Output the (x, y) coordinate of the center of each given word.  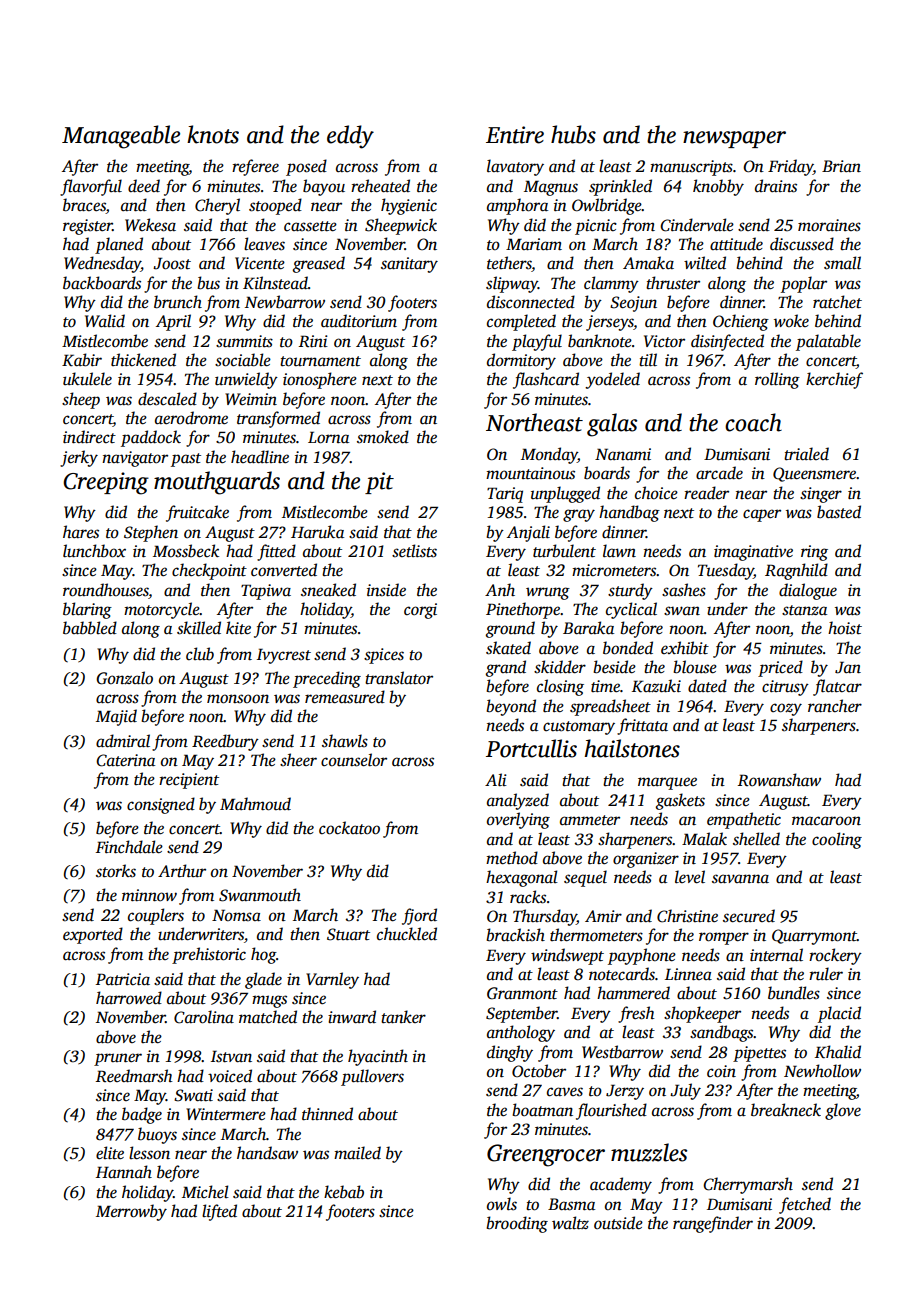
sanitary (409, 265)
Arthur (182, 871)
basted (839, 512)
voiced (230, 1076)
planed (119, 245)
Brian (841, 166)
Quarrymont (814, 937)
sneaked (328, 590)
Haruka (317, 531)
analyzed (518, 801)
